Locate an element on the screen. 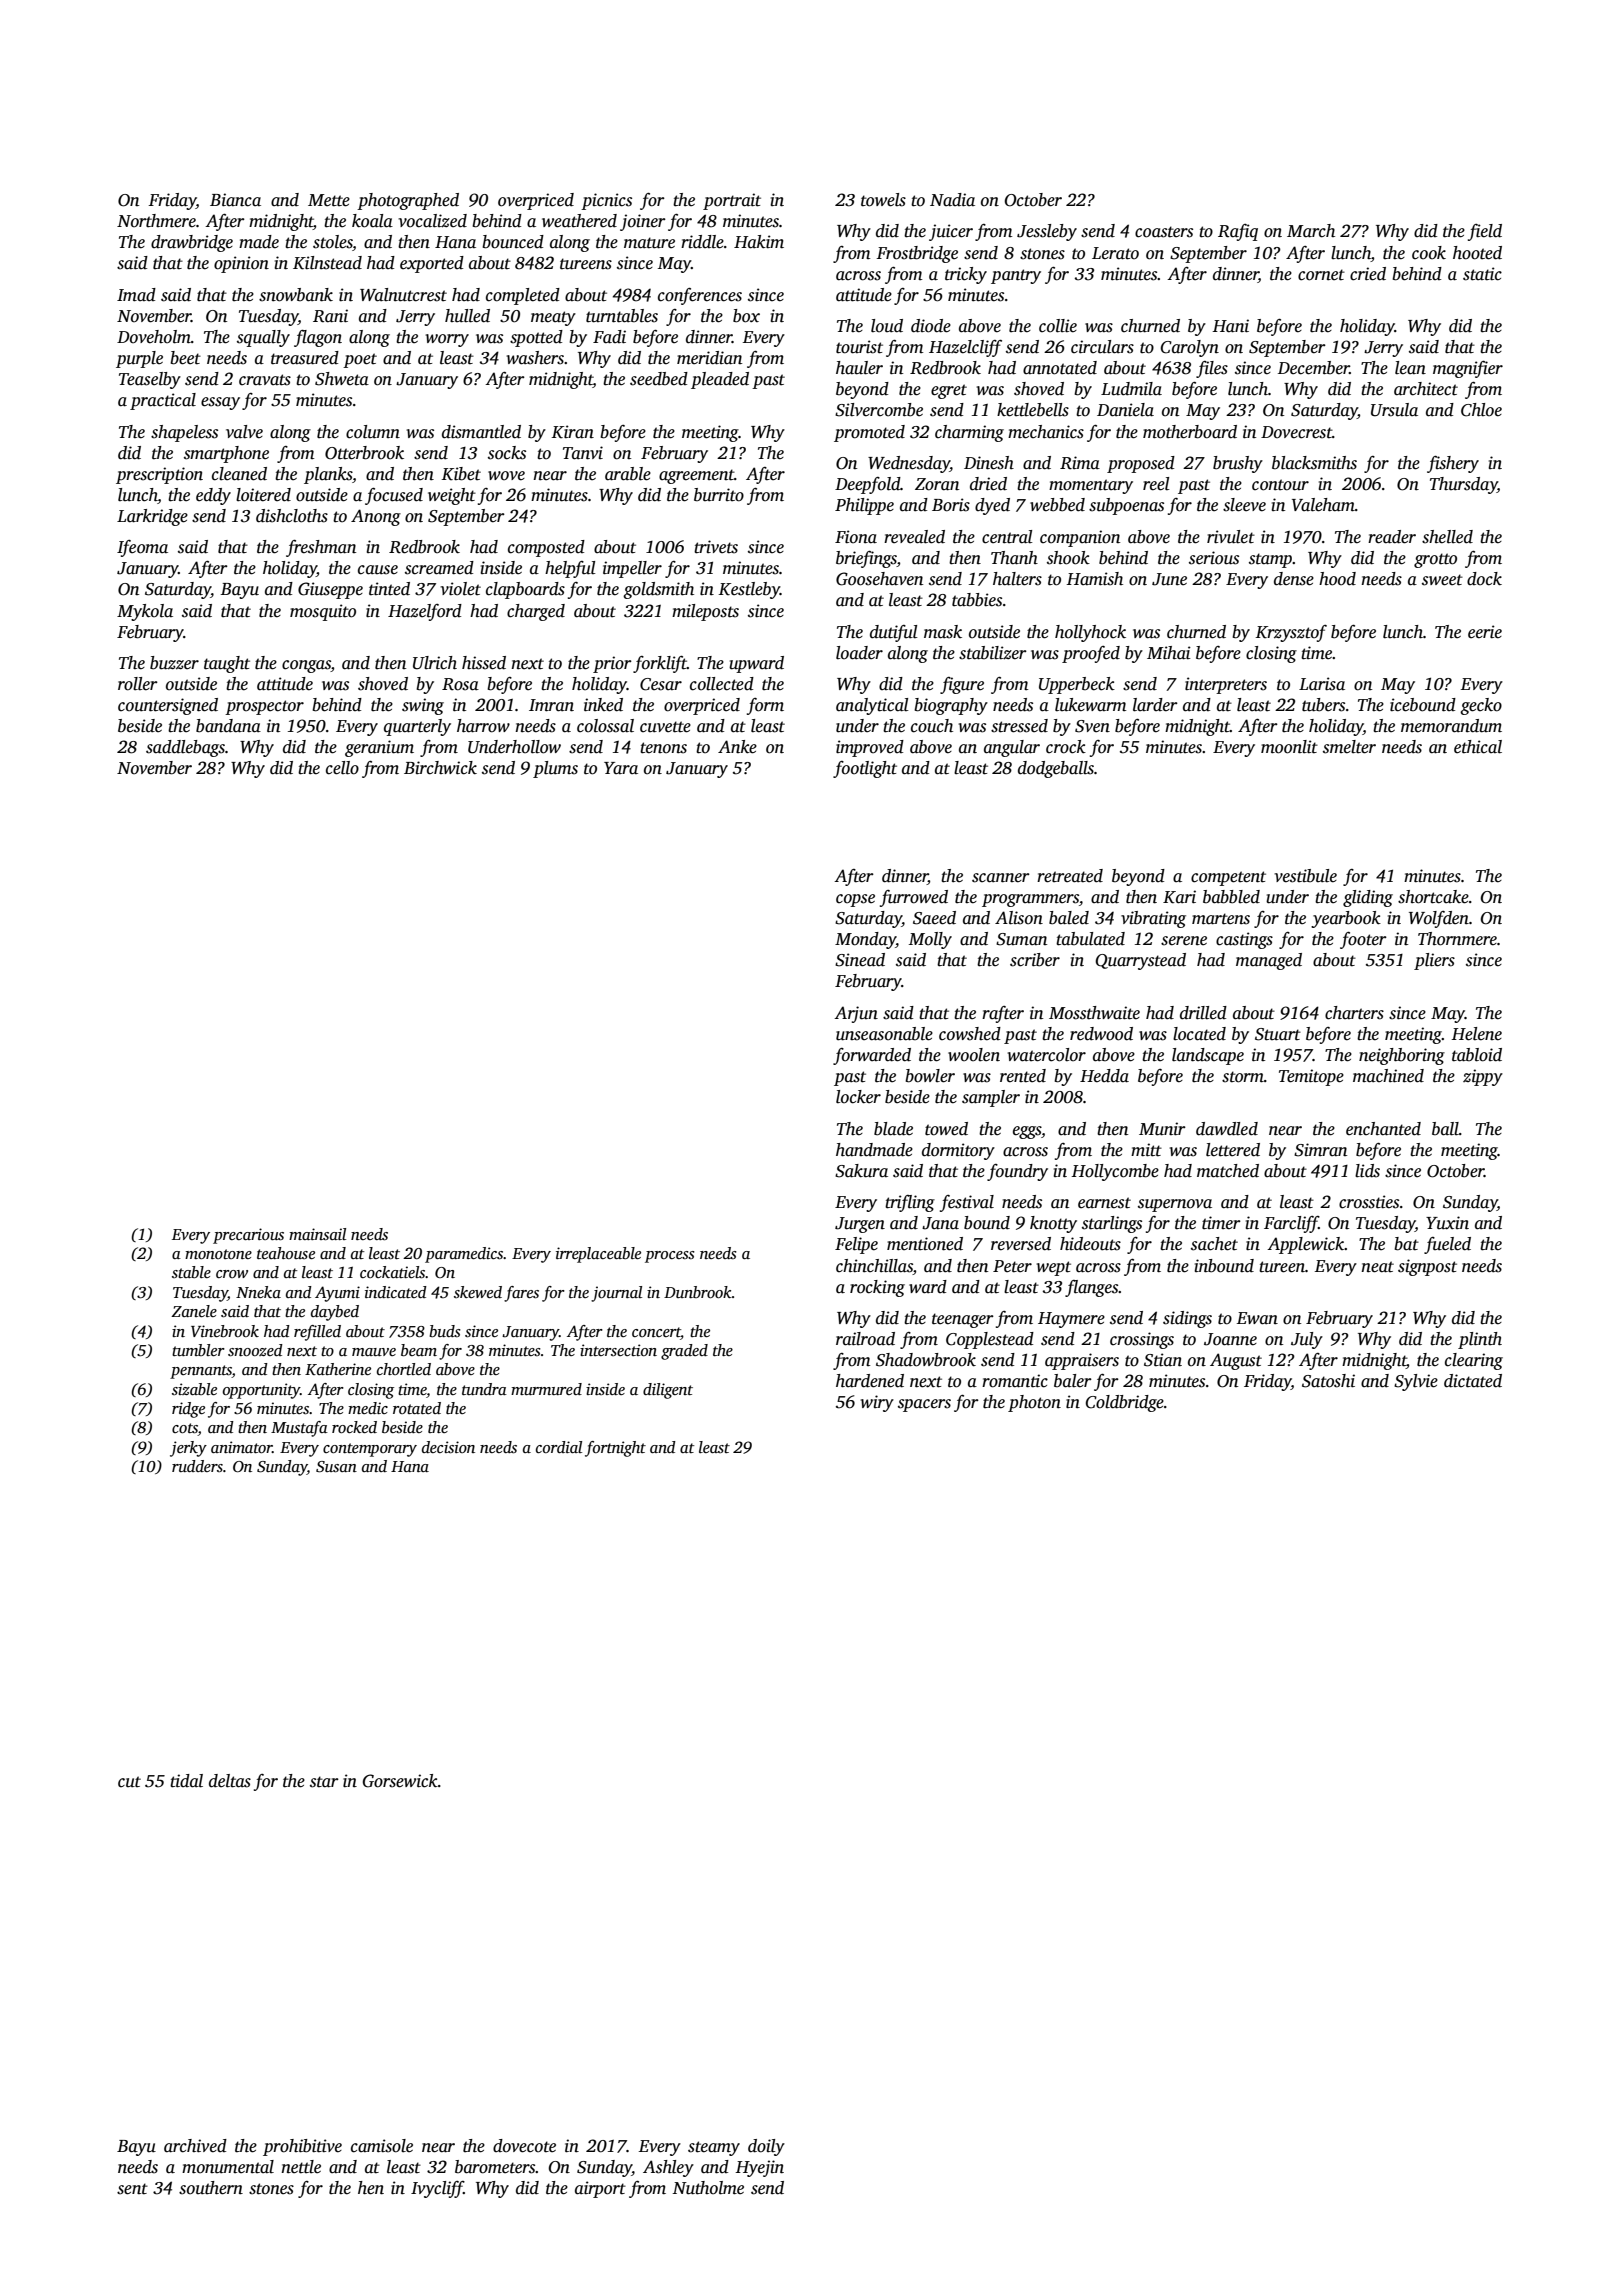  Stian is located at coordinates (1163, 1360).
